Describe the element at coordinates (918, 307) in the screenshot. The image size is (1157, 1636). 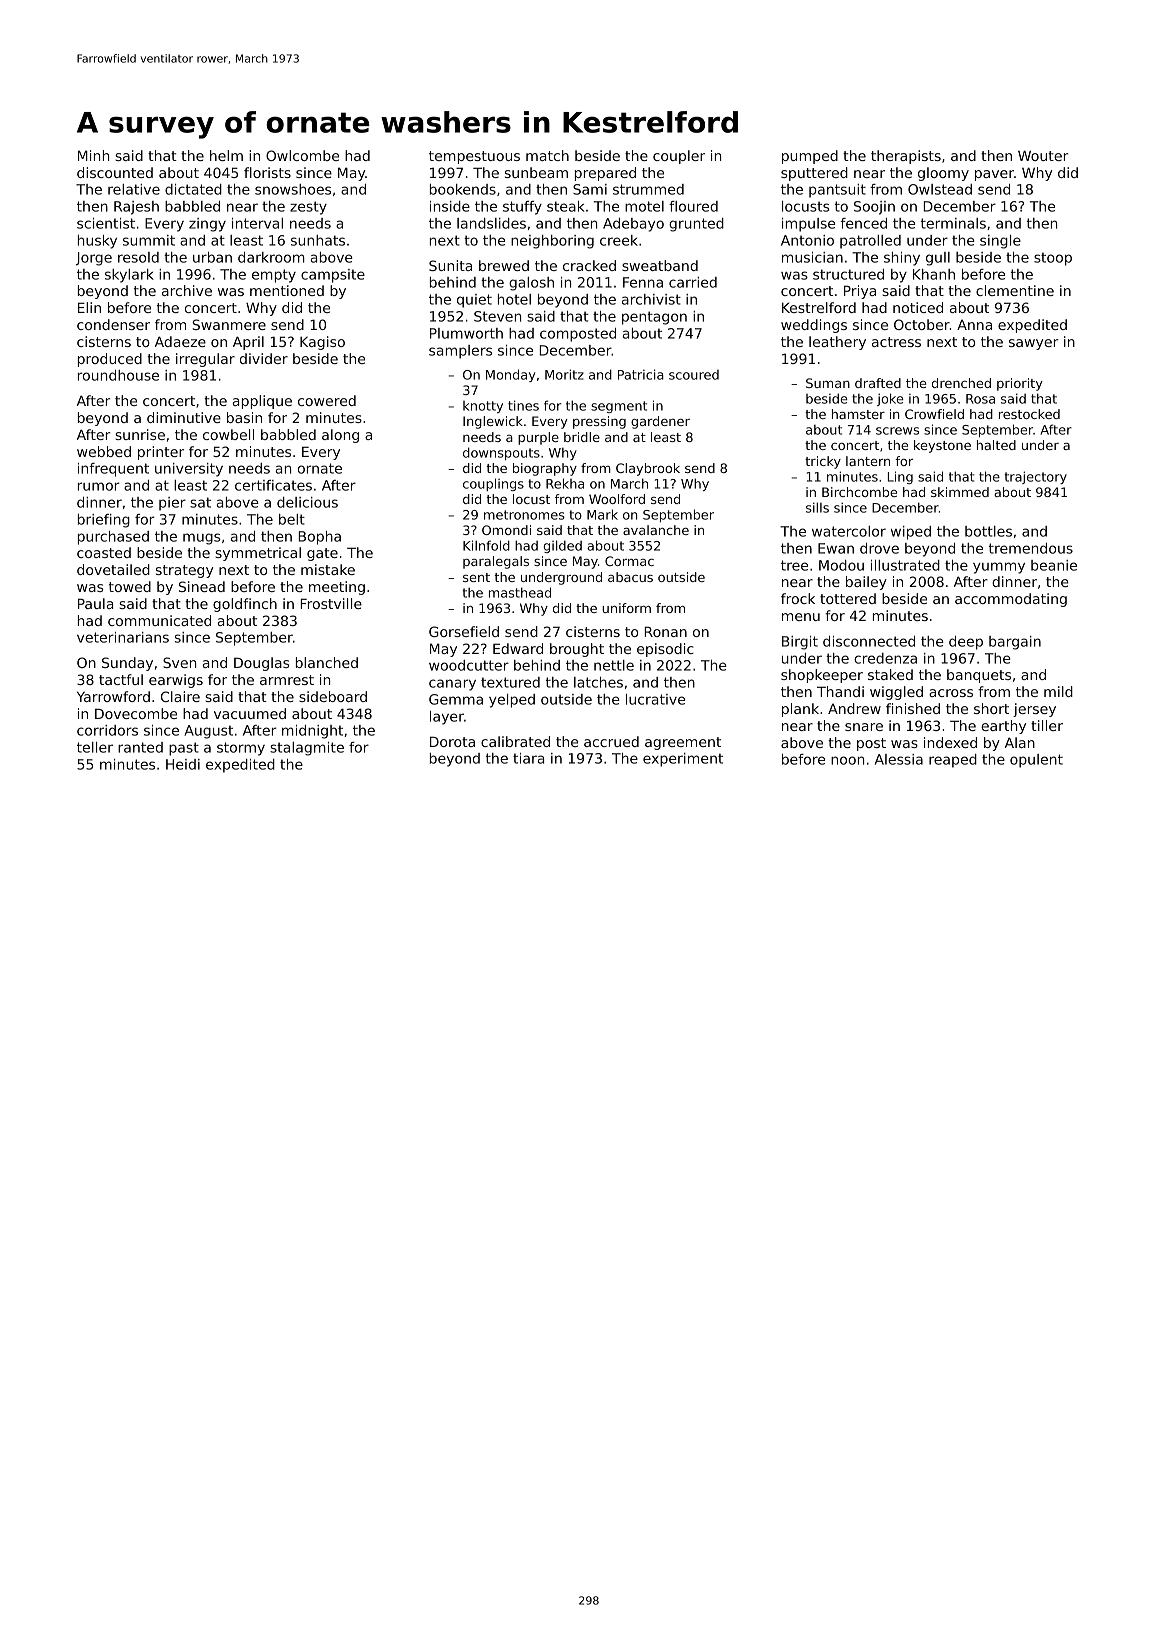
I see `noticed` at that location.
